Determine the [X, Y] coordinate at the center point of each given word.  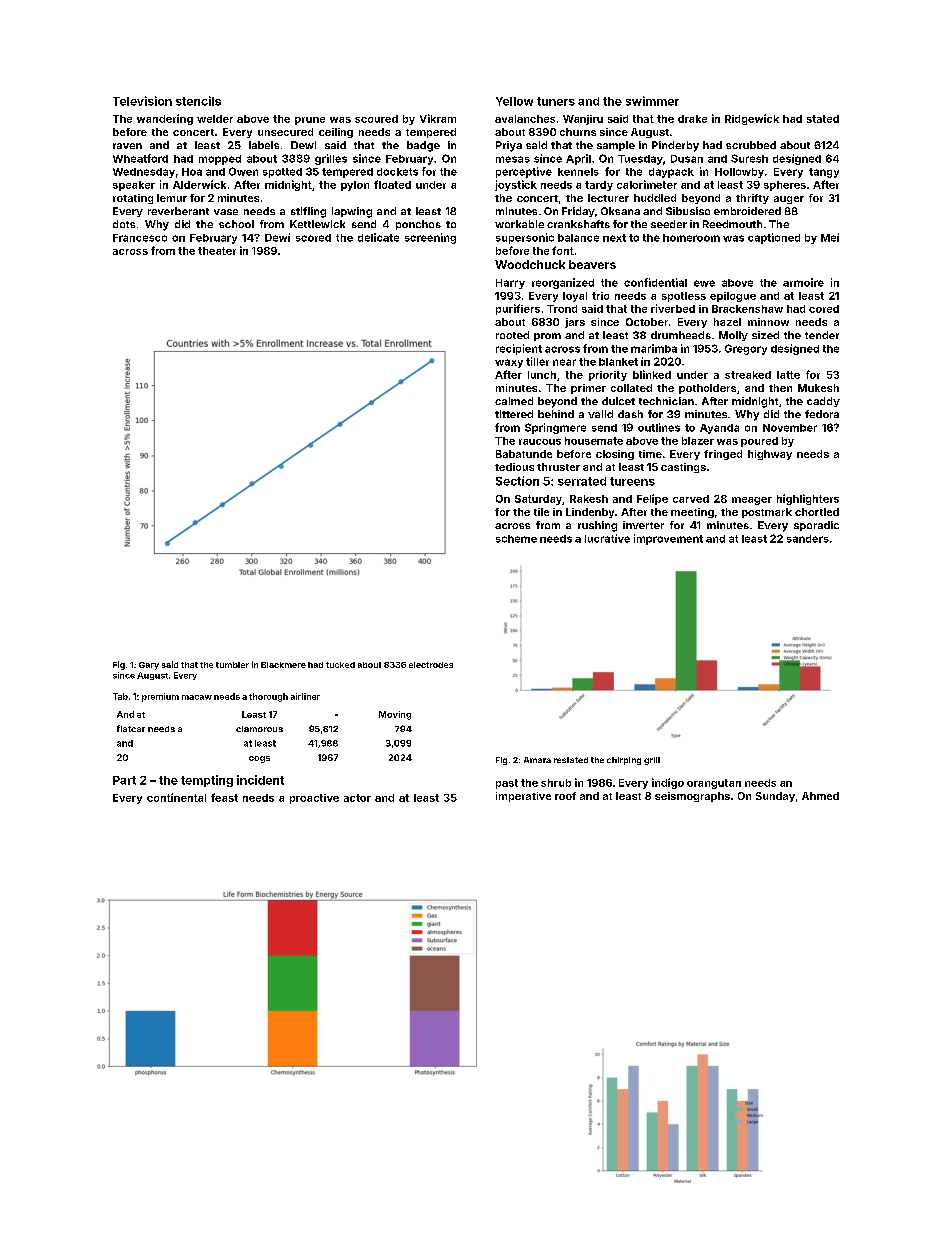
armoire [803, 282]
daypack [671, 173]
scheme [516, 539]
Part [124, 780]
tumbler [232, 665]
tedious [514, 467]
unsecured [285, 132]
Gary [149, 666]
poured [759, 442]
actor [357, 798]
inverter [643, 525]
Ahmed [820, 796]
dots [124, 224]
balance [578, 238]
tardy [599, 186]
